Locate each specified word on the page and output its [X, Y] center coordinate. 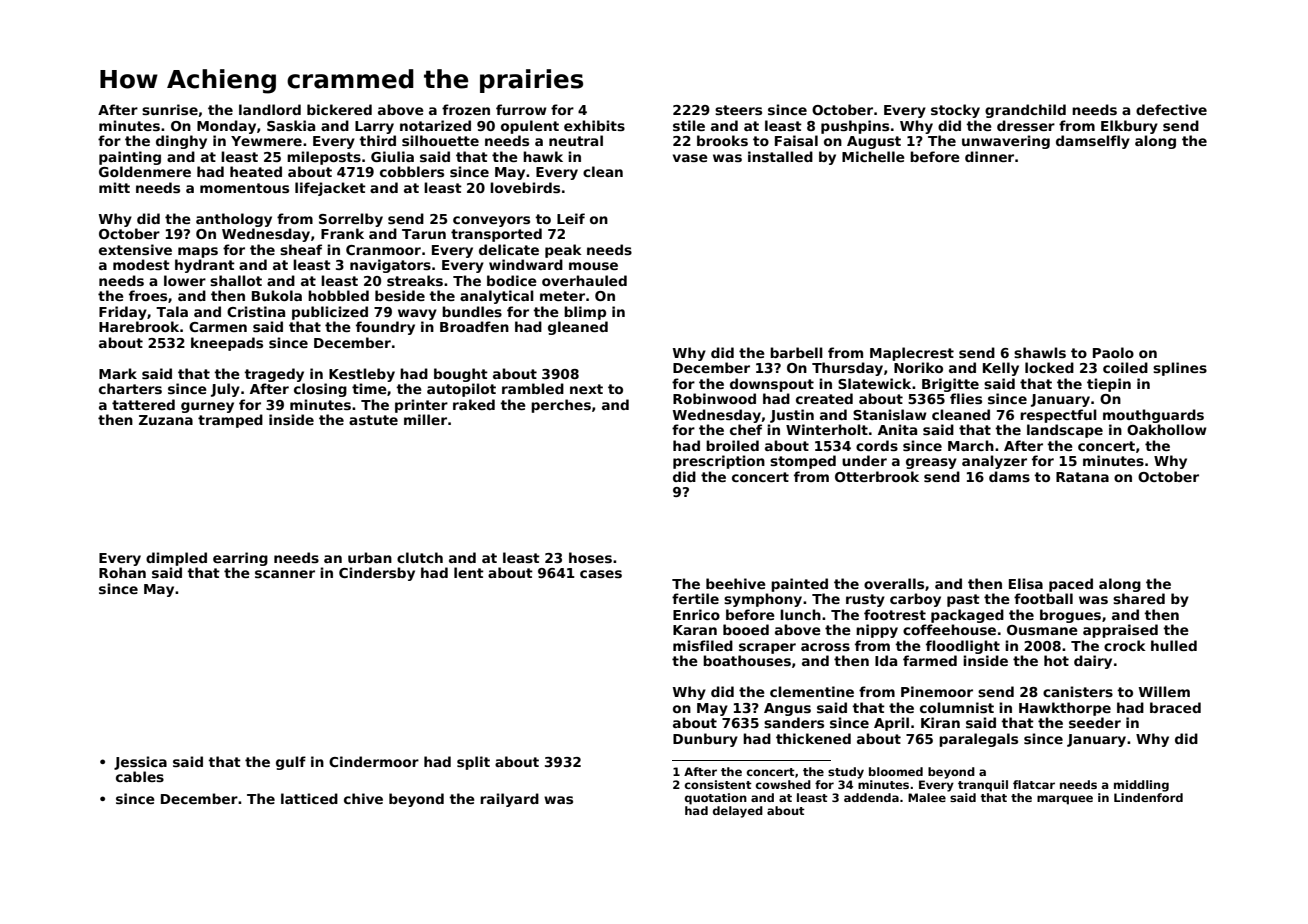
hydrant [205, 266]
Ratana [1082, 477]
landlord [270, 109]
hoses [590, 557]
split [473, 763]
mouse [593, 266]
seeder [1095, 722]
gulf [291, 763]
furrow [521, 109]
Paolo [1113, 352]
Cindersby [377, 574]
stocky [955, 111]
